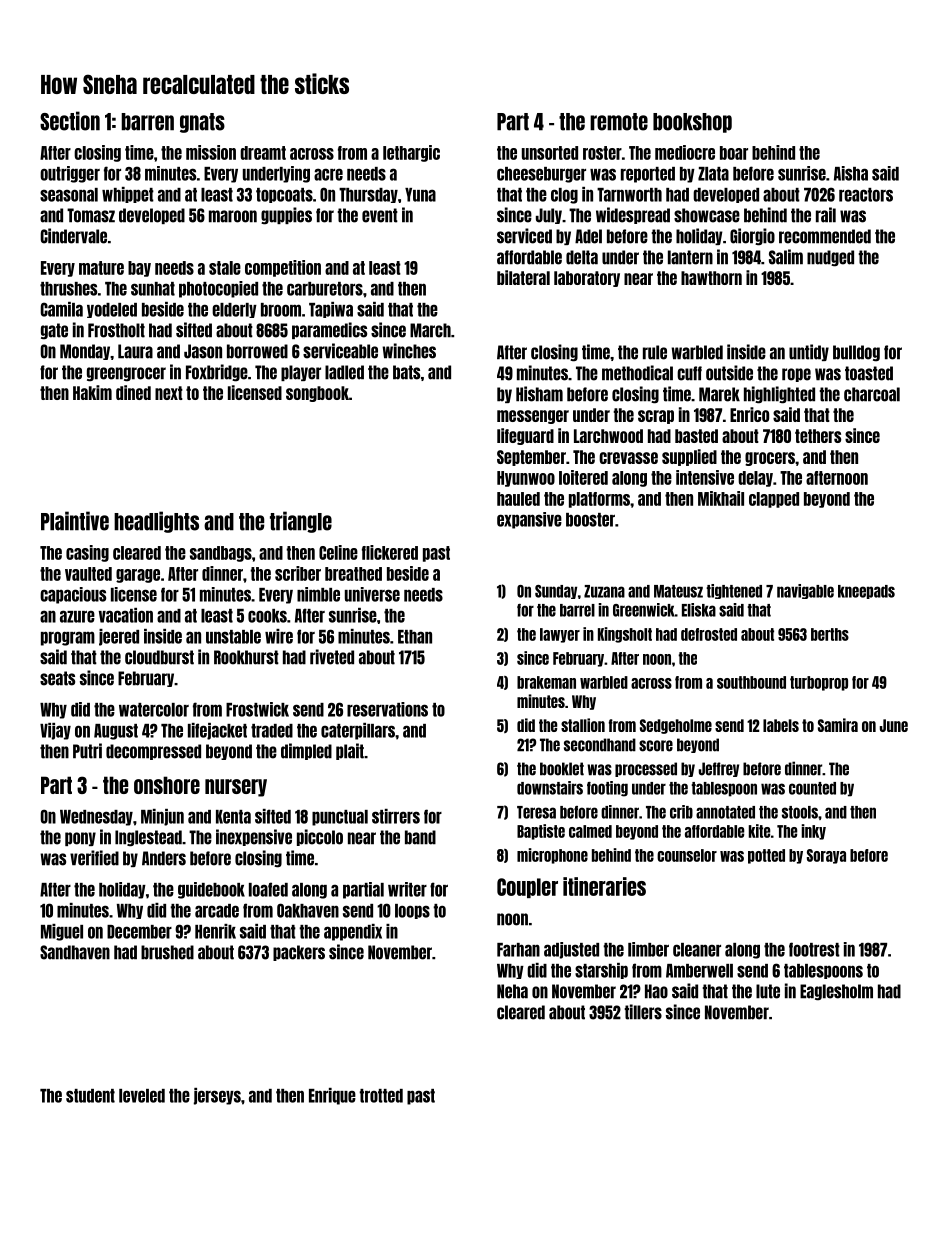  Describe the element at coordinates (90, 1096) in the screenshot. I see `student` at that location.
